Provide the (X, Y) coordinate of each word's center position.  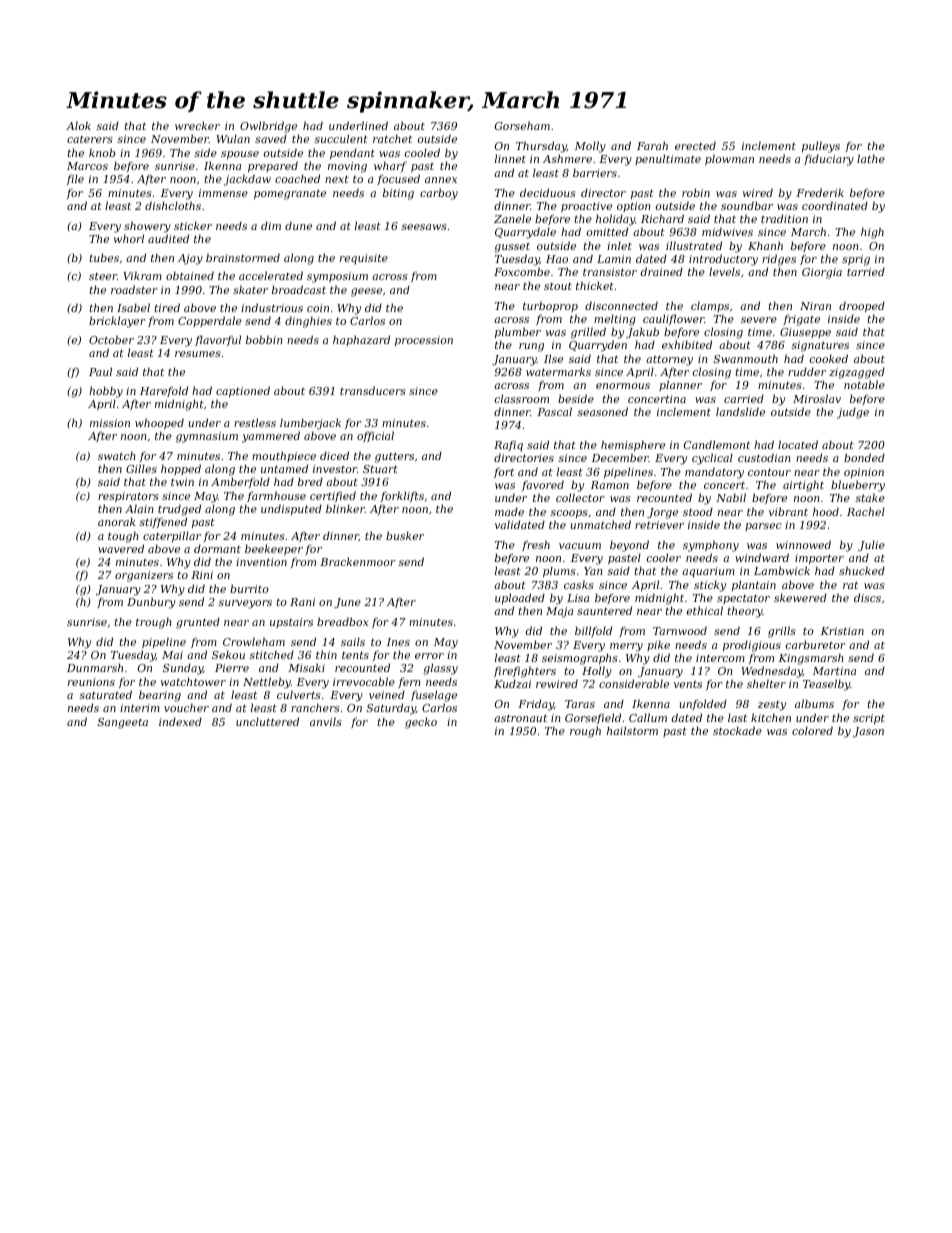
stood (698, 511)
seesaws (424, 227)
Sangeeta (122, 723)
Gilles (141, 468)
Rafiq (508, 446)
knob (102, 152)
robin (696, 192)
